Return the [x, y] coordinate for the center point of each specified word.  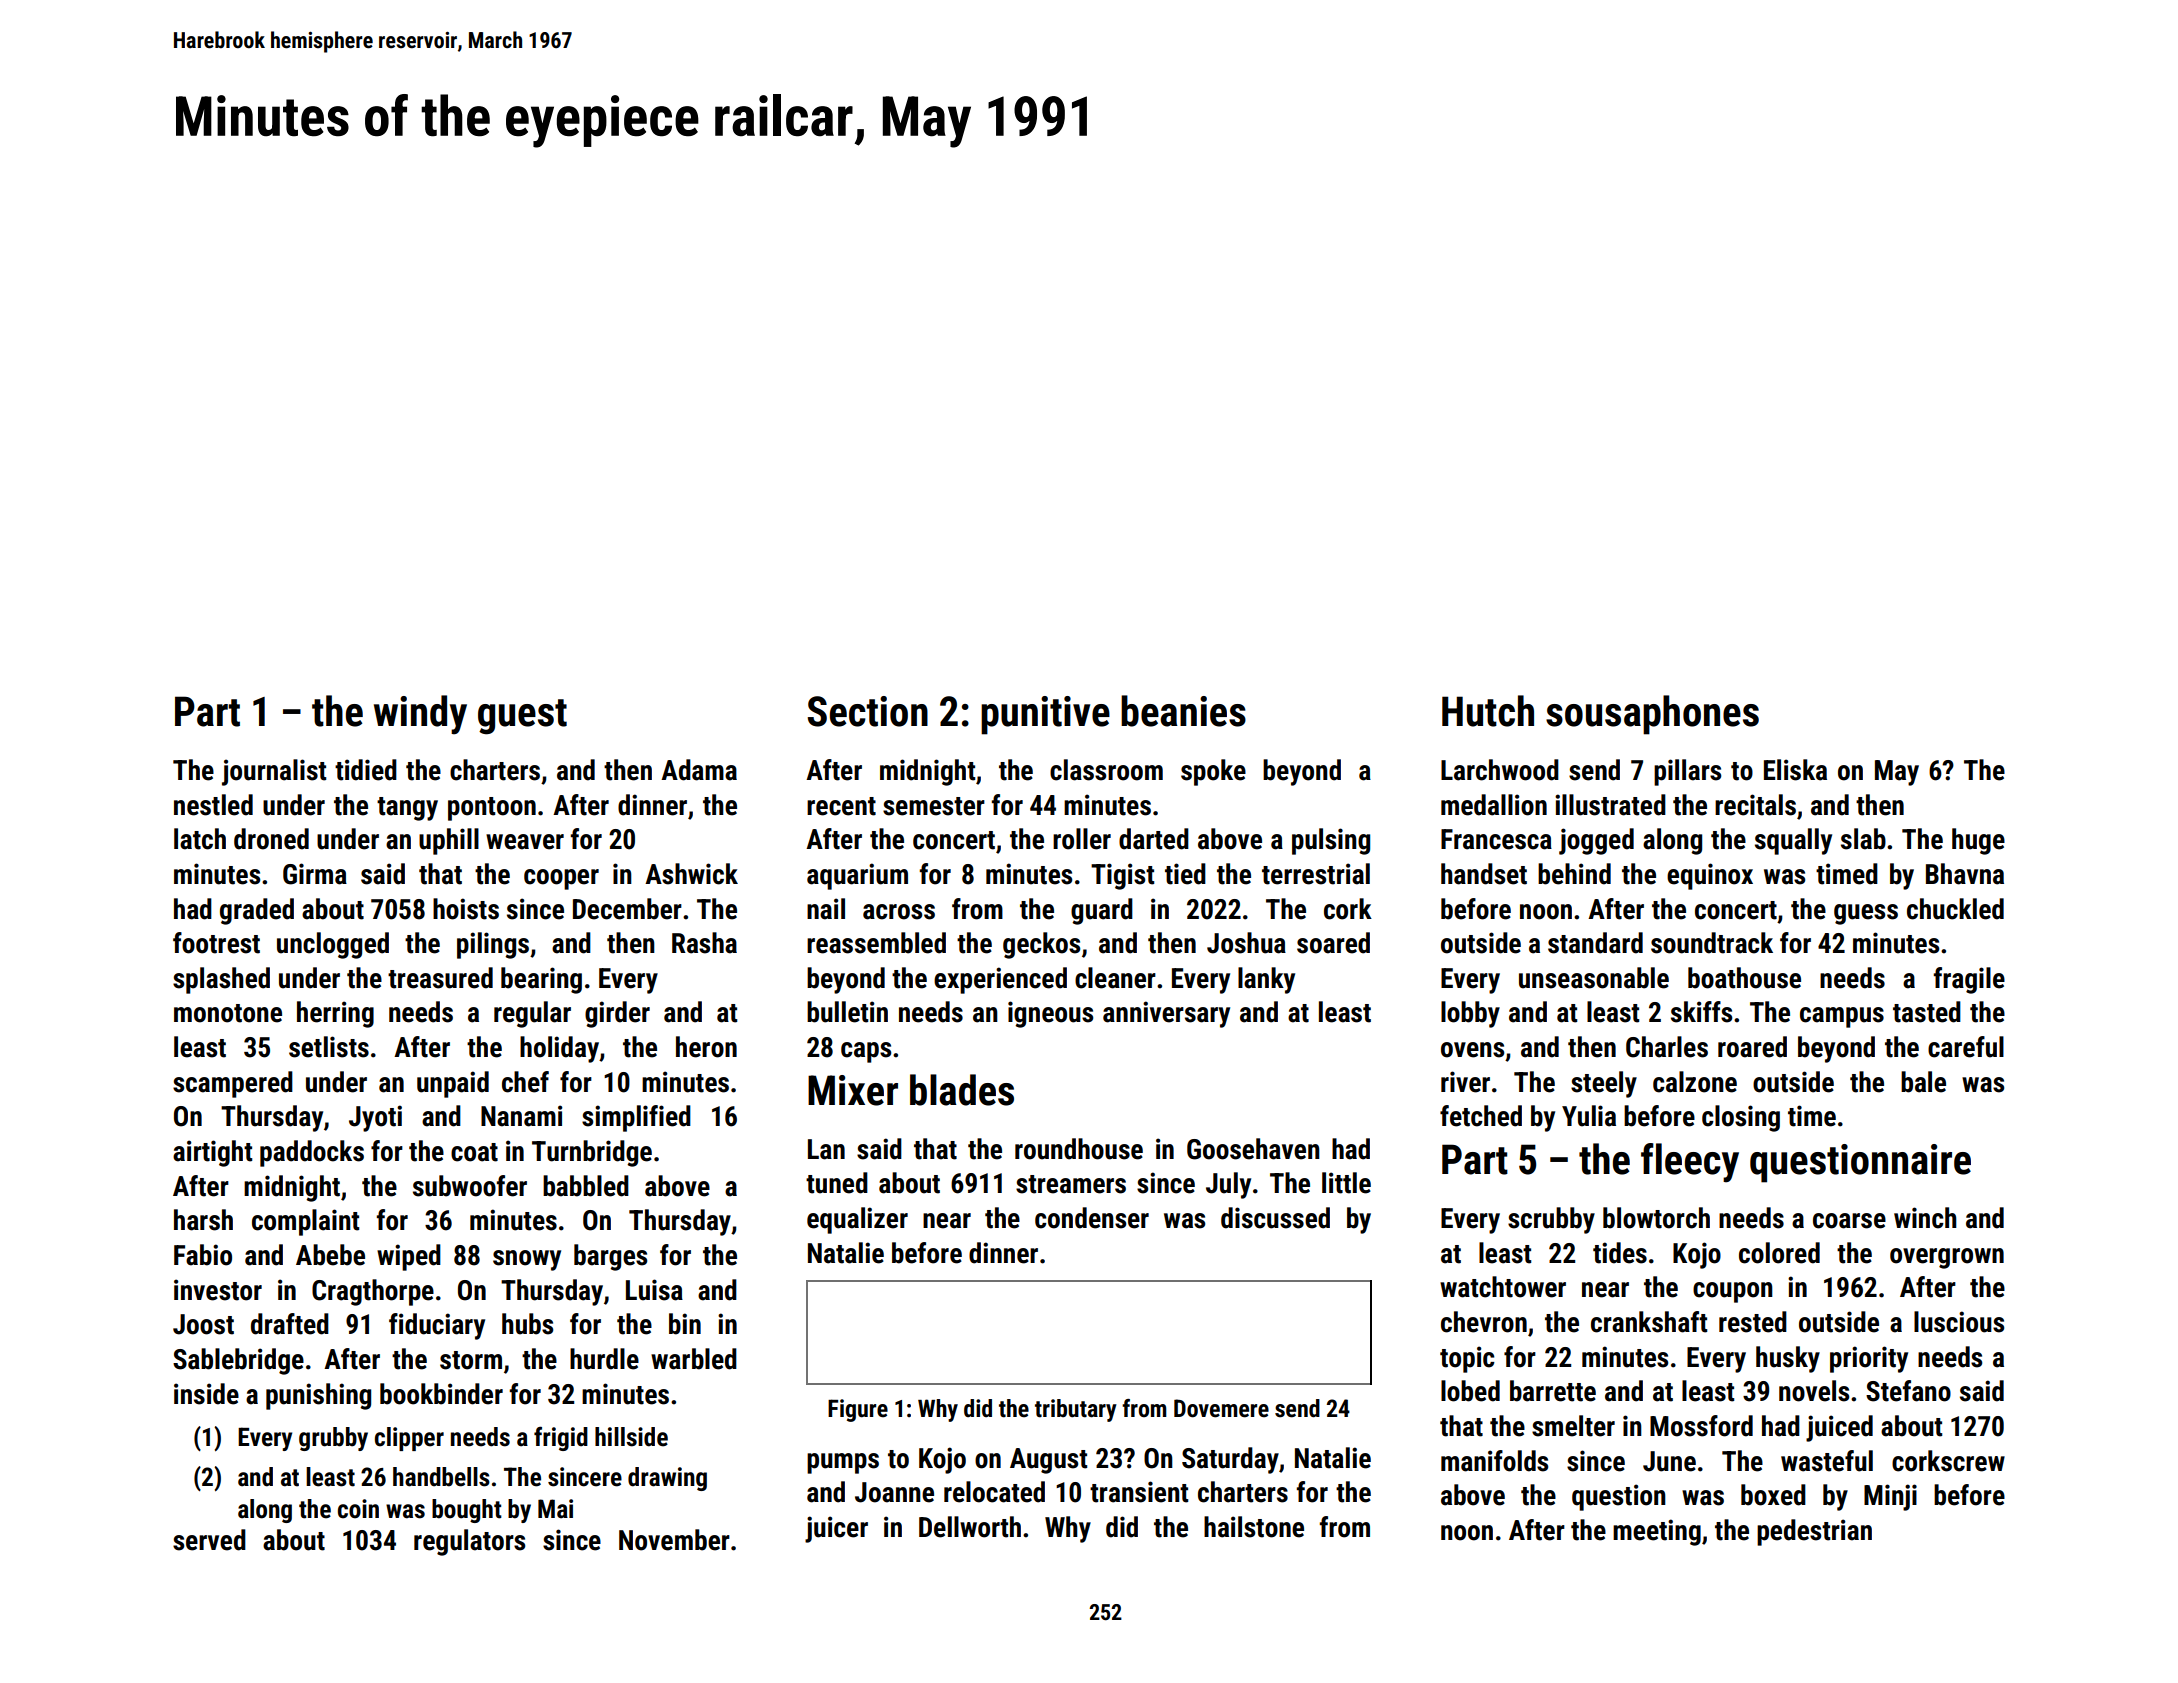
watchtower [1503, 1287]
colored [1779, 1253]
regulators [469, 1542]
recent [841, 806]
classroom [1106, 770]
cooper [561, 879]
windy [420, 715]
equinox [1710, 876]
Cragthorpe [373, 1292]
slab [1863, 839]
